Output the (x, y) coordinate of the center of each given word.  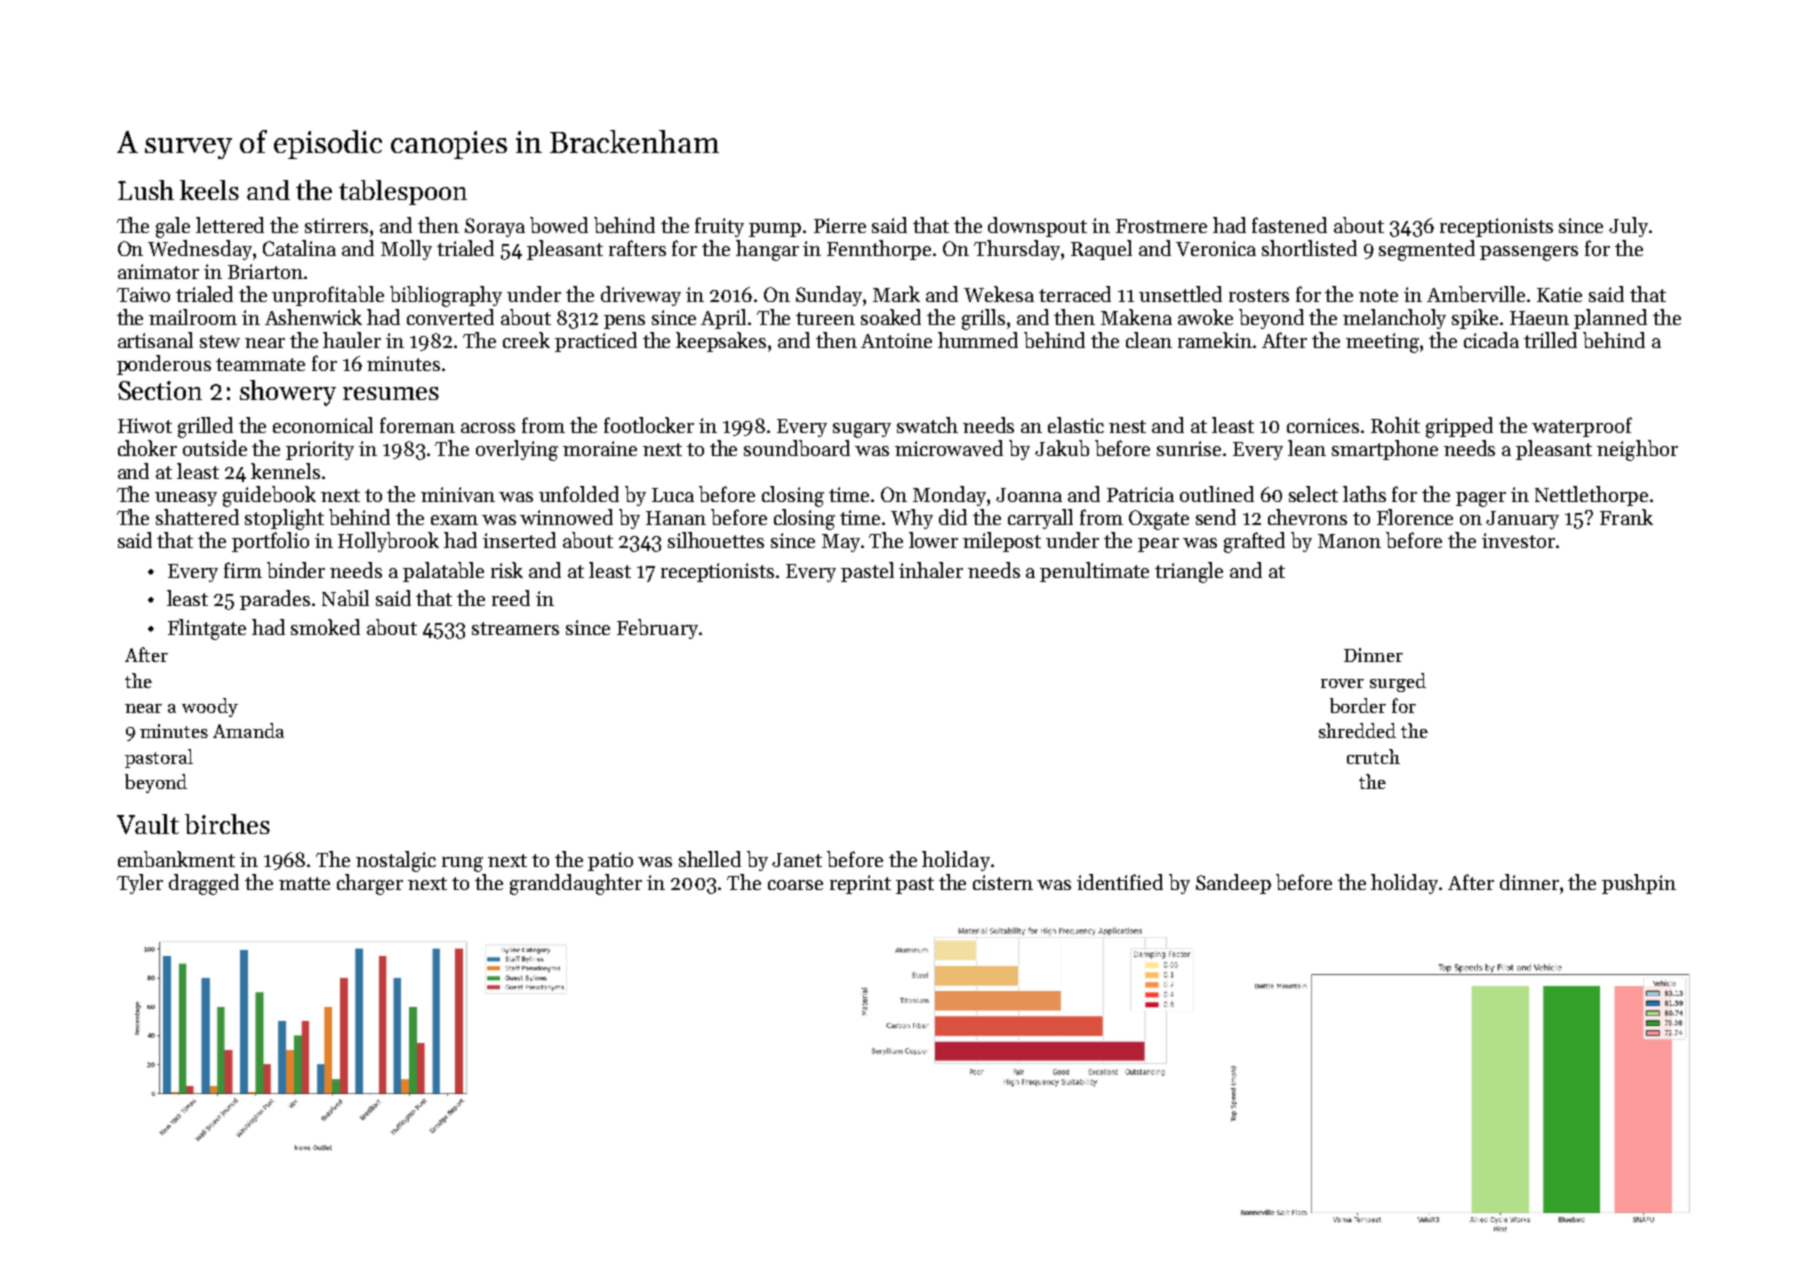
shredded (1357, 730)
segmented (1427, 250)
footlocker (649, 425)
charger (370, 884)
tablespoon (403, 192)
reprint (860, 884)
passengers (1529, 253)
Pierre (840, 225)
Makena (1136, 317)
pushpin (1639, 884)
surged (1398, 682)
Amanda (248, 730)
